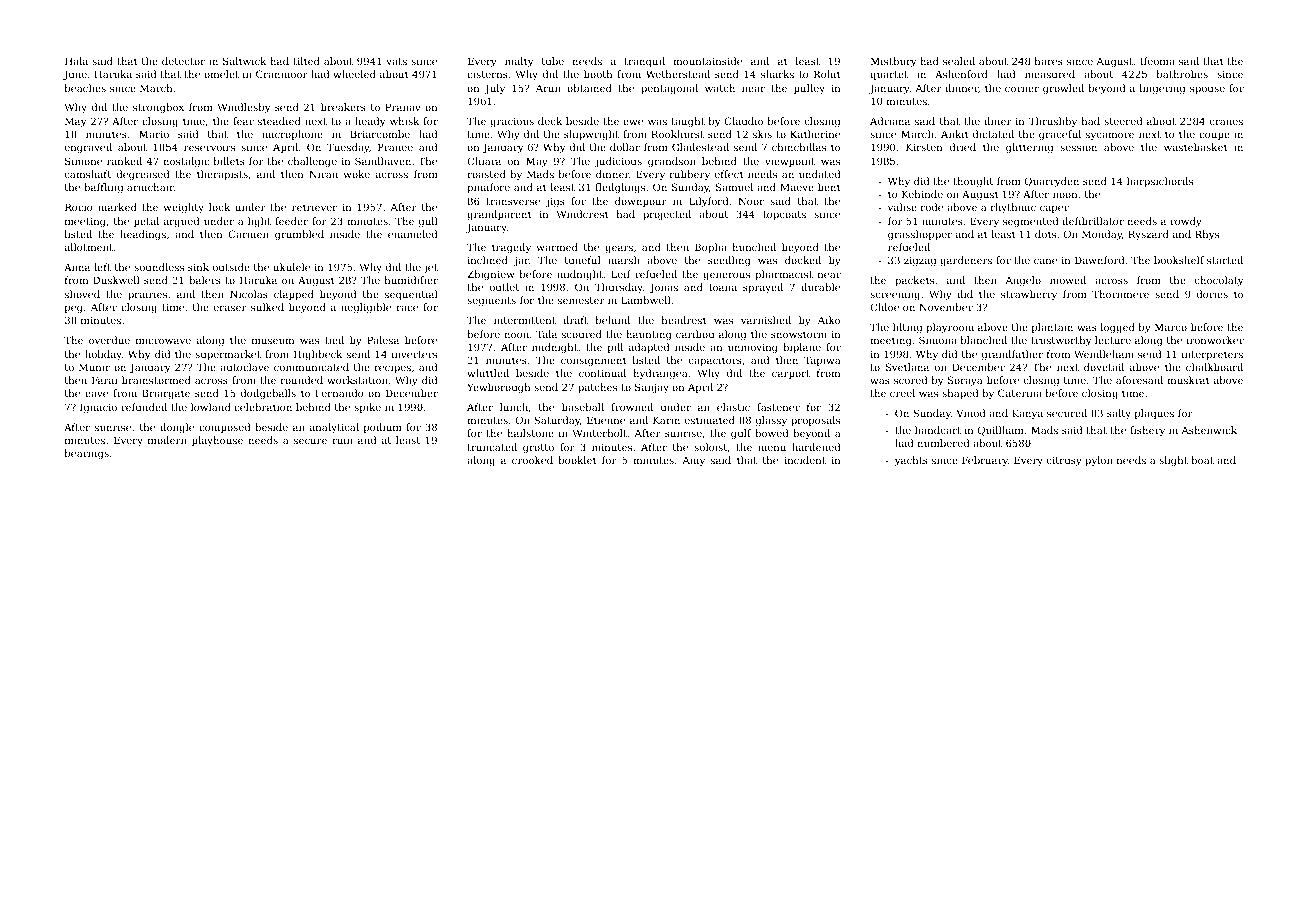 This screenshot has height=924, width=1308. I want to click on sealed, so click(959, 61).
